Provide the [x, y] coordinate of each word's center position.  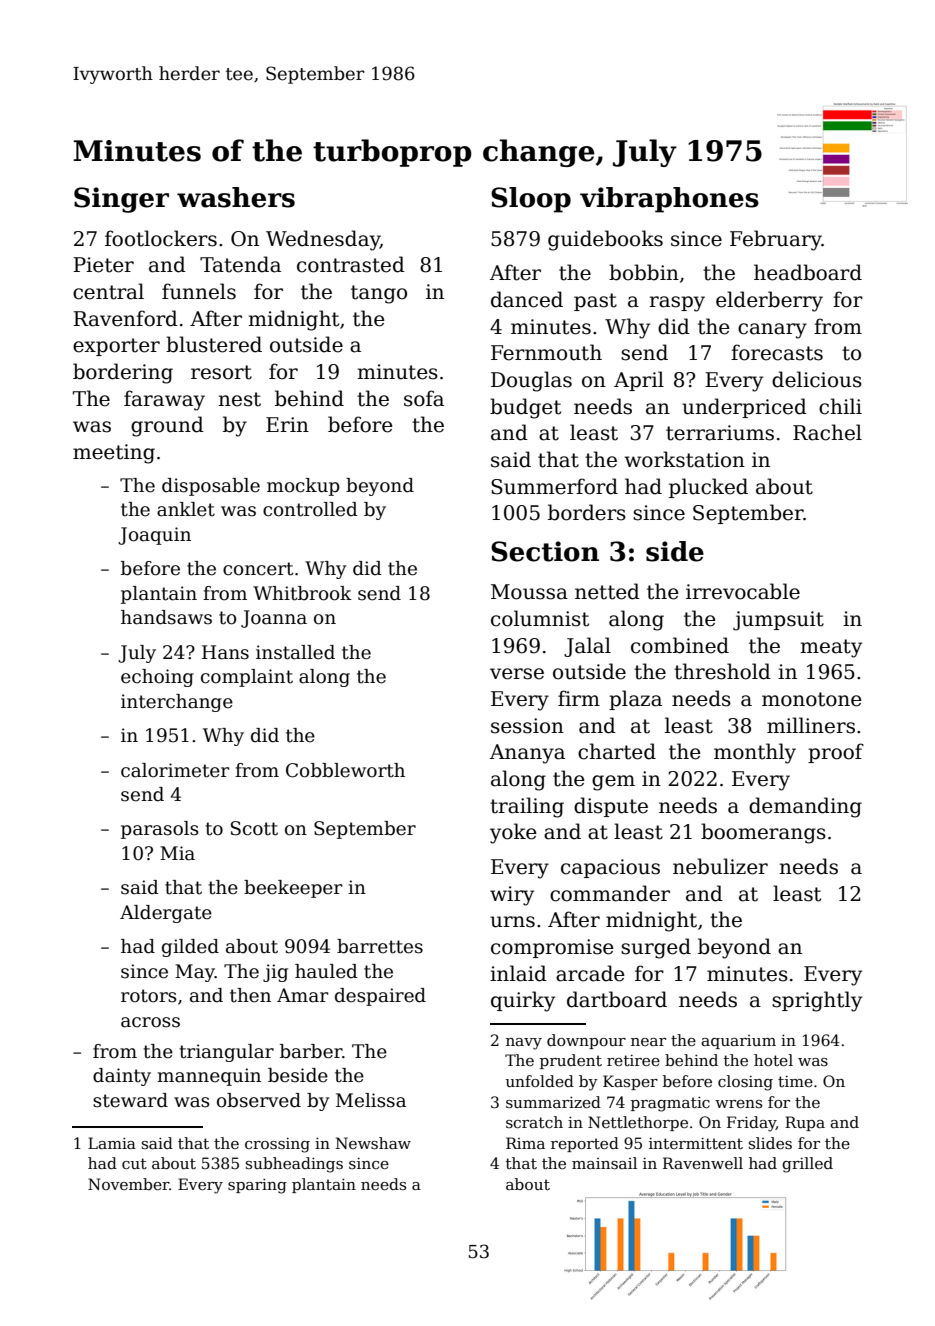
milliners [811, 725]
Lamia [112, 1143]
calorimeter [175, 770]
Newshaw [373, 1143]
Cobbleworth [345, 770]
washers [236, 197]
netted [607, 591]
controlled [310, 509]
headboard [808, 272]
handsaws [166, 617]
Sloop [531, 200]
